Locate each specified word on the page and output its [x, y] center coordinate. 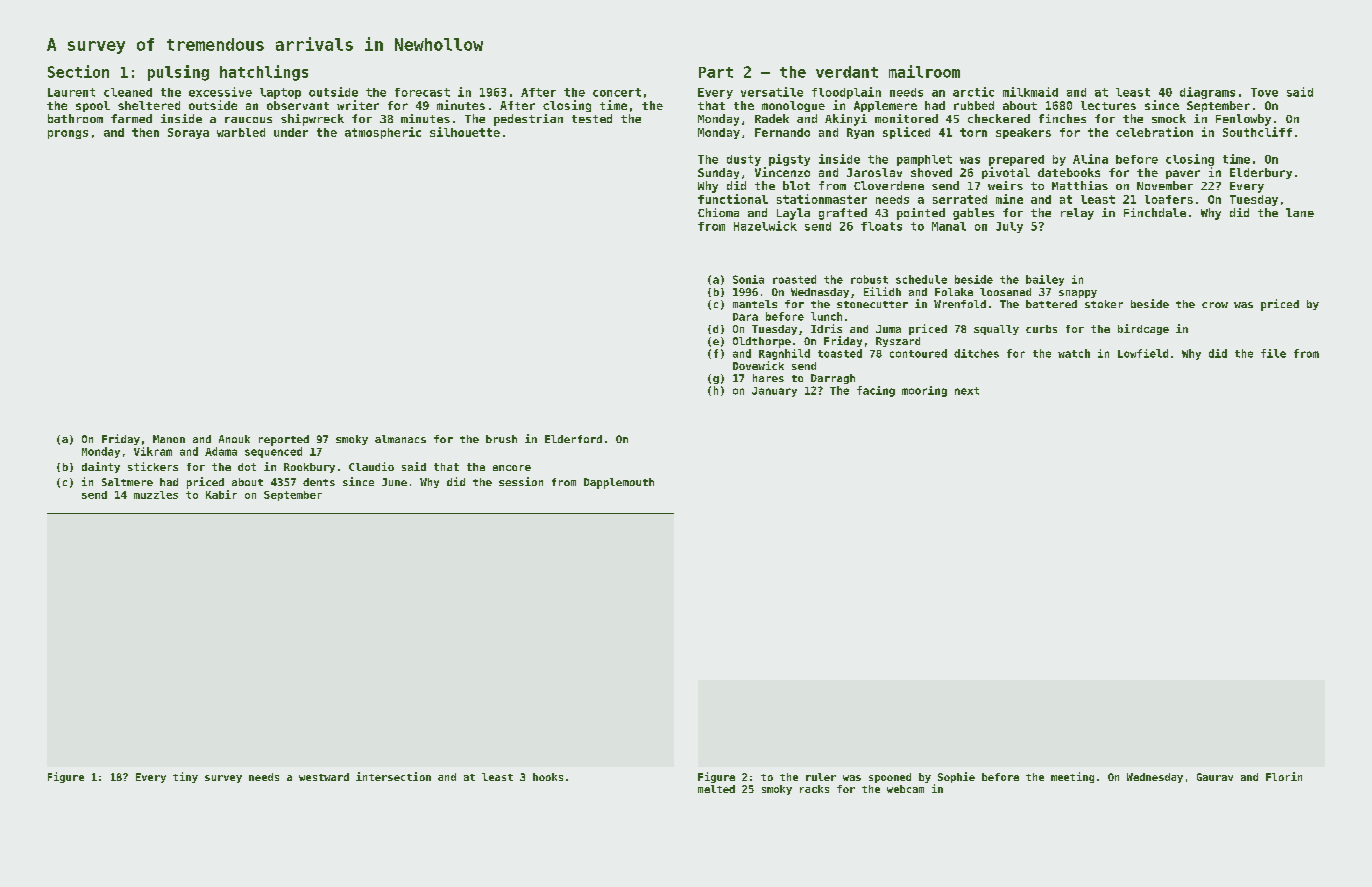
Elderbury [1261, 173]
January [774, 392]
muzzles [156, 495]
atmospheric [383, 133]
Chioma [718, 212]
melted [716, 789]
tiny [185, 777]
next [967, 391]
